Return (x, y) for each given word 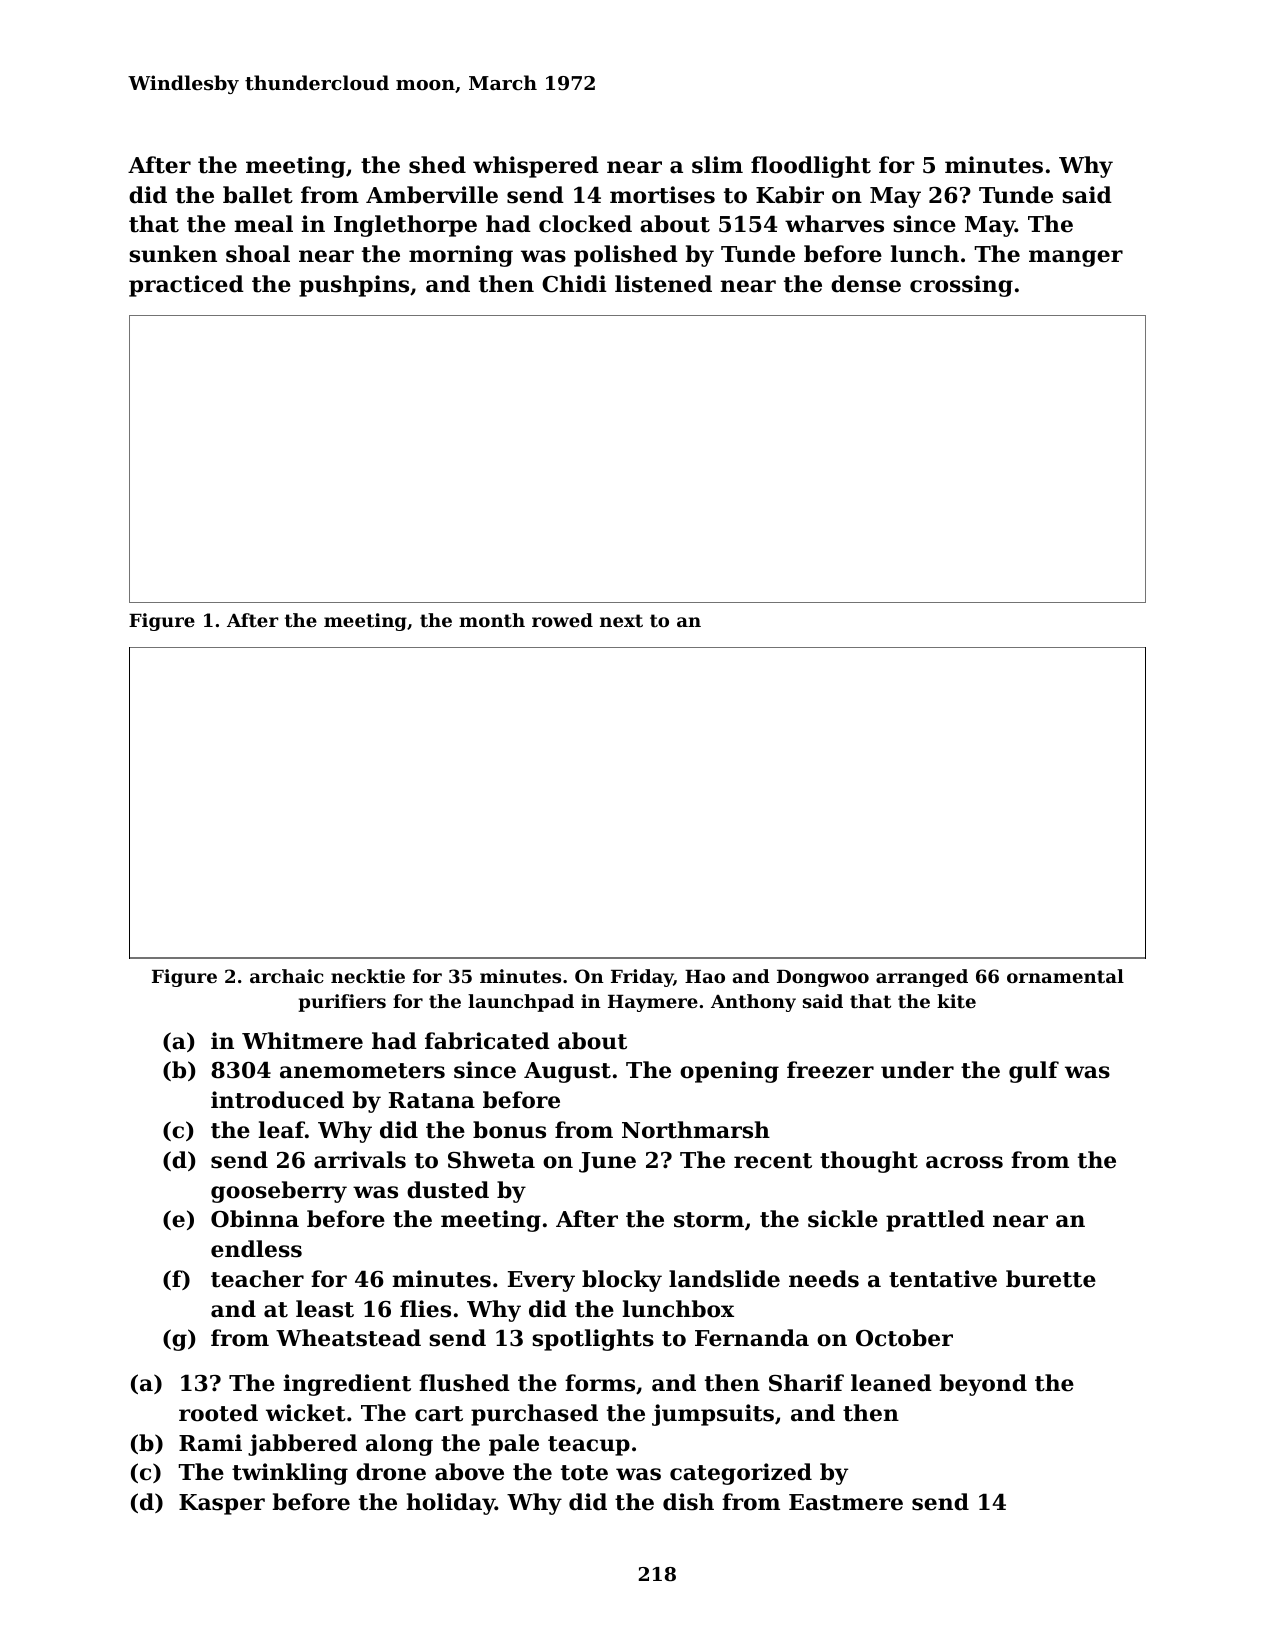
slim (717, 165)
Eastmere (846, 1502)
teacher (257, 1279)
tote (584, 1473)
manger (1076, 258)
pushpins (354, 286)
